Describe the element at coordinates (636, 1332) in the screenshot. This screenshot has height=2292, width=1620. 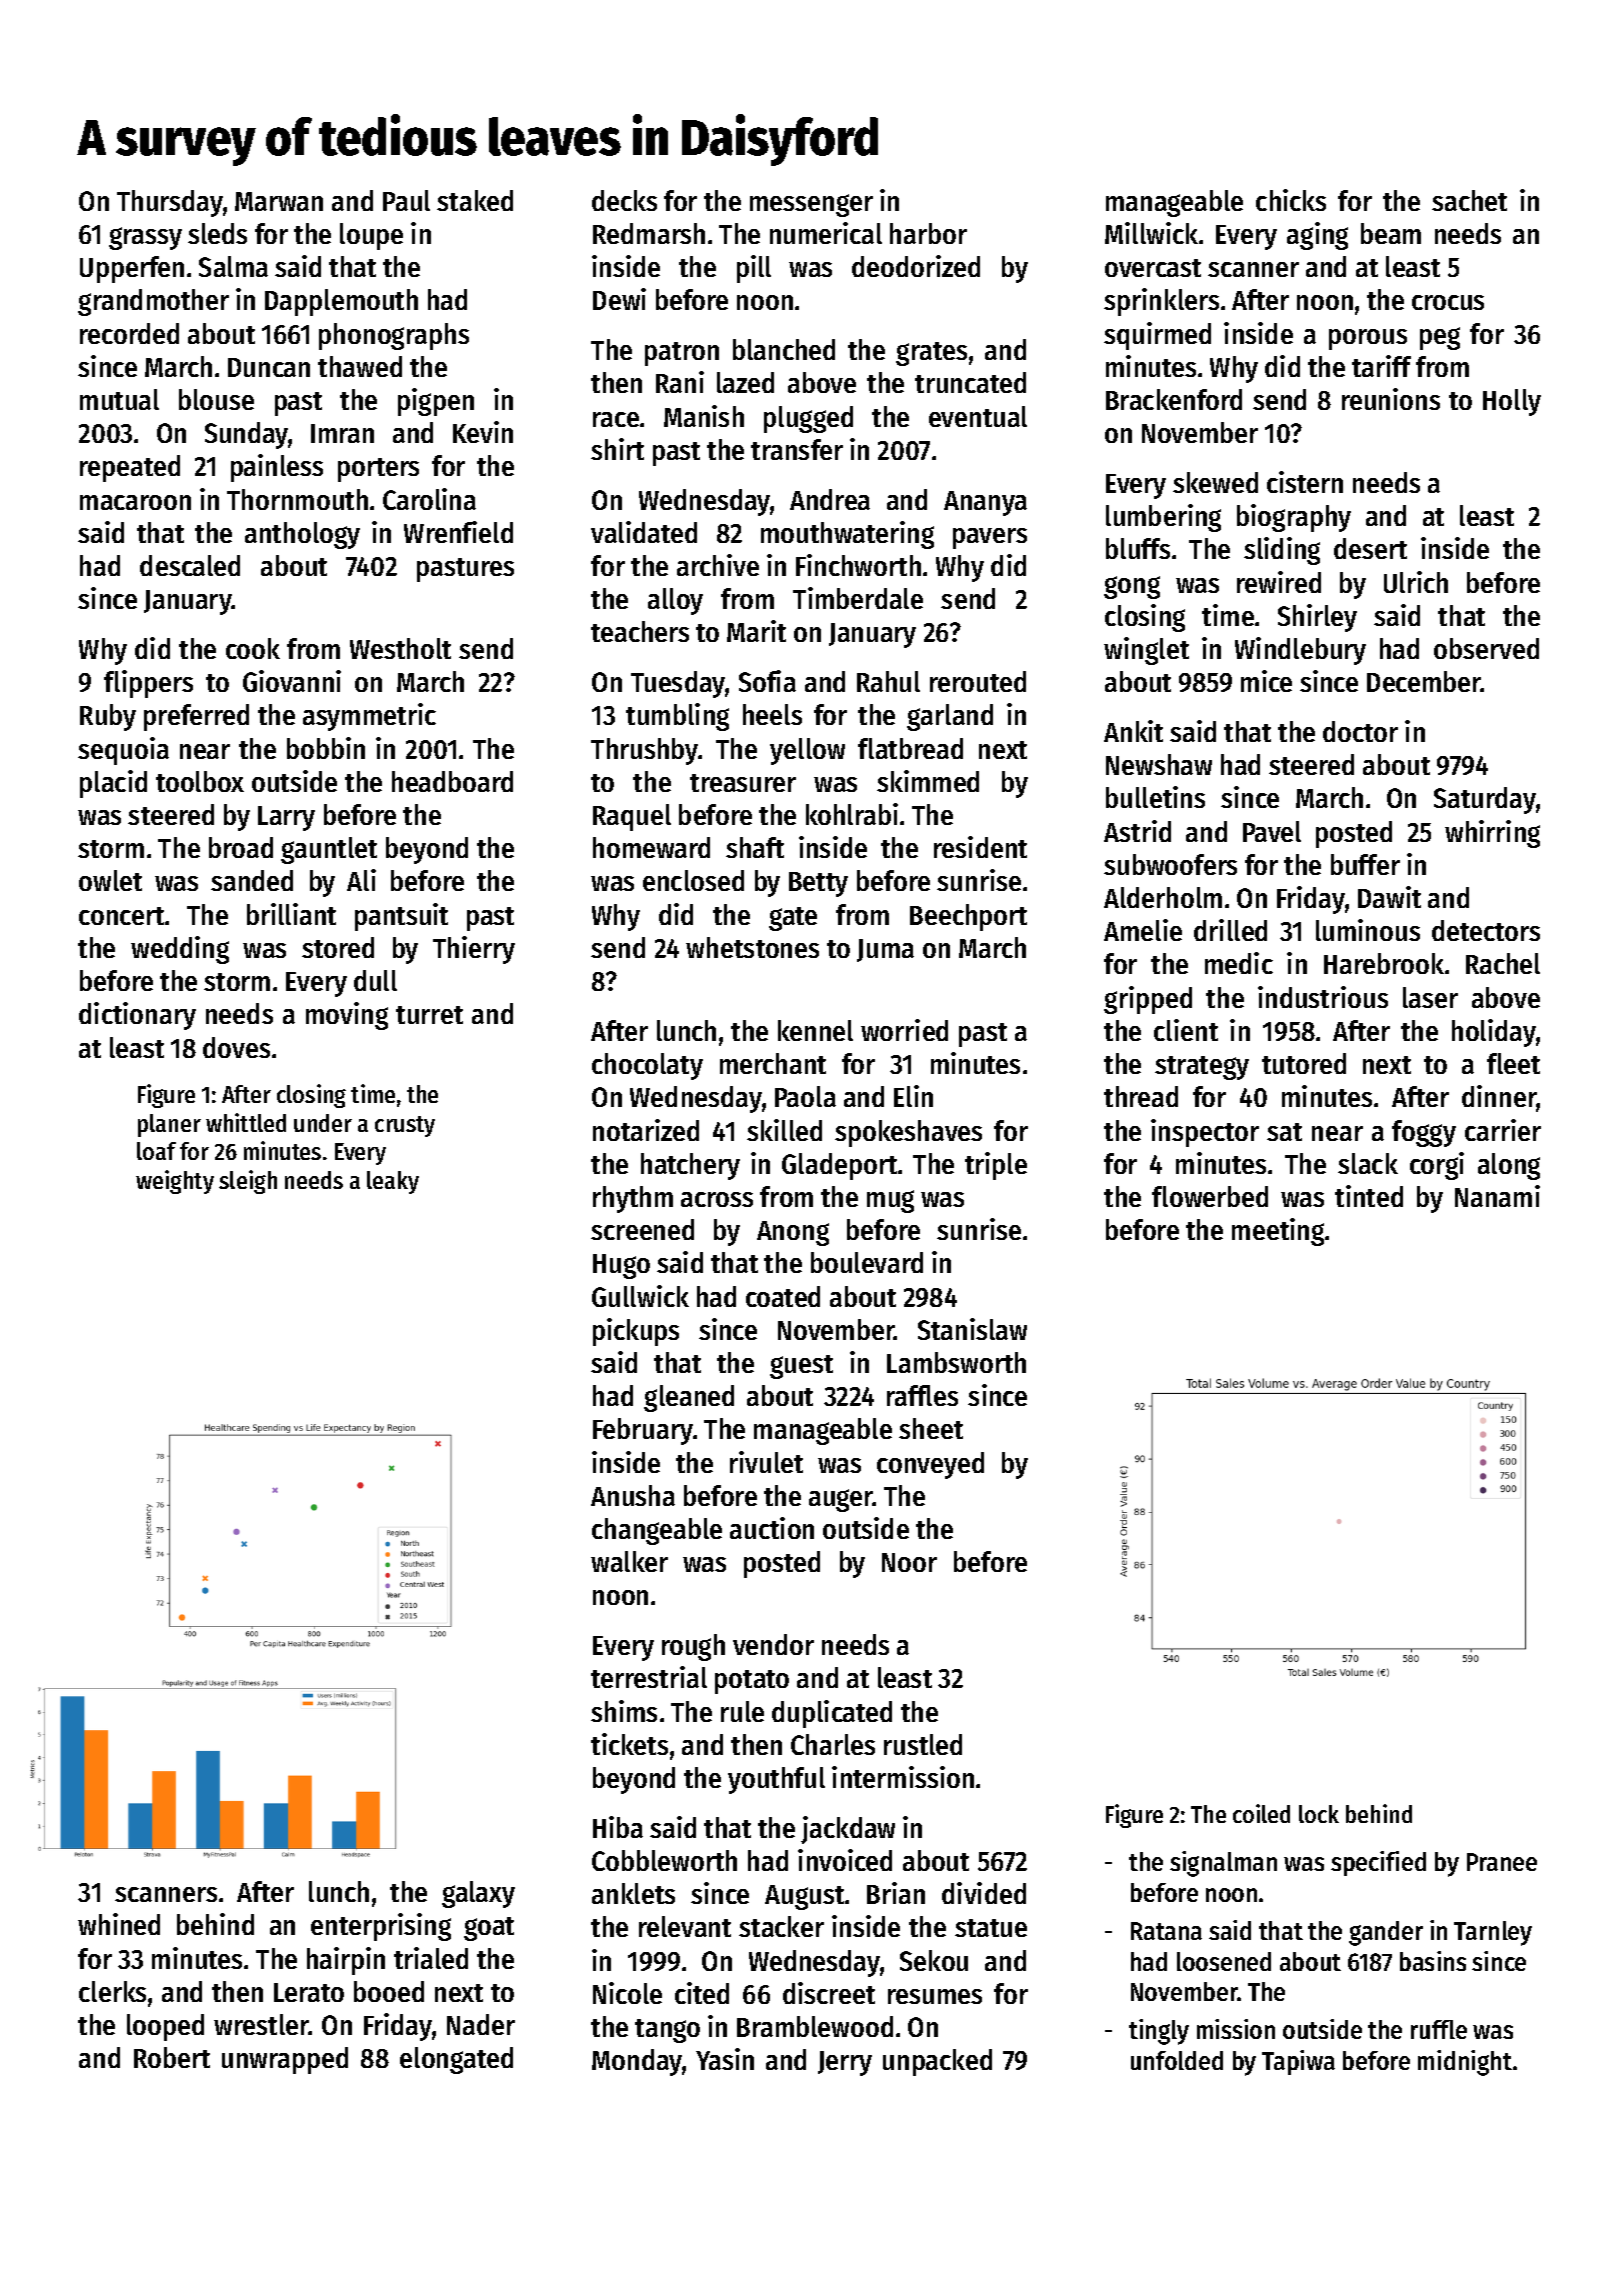
I see `pickups` at that location.
